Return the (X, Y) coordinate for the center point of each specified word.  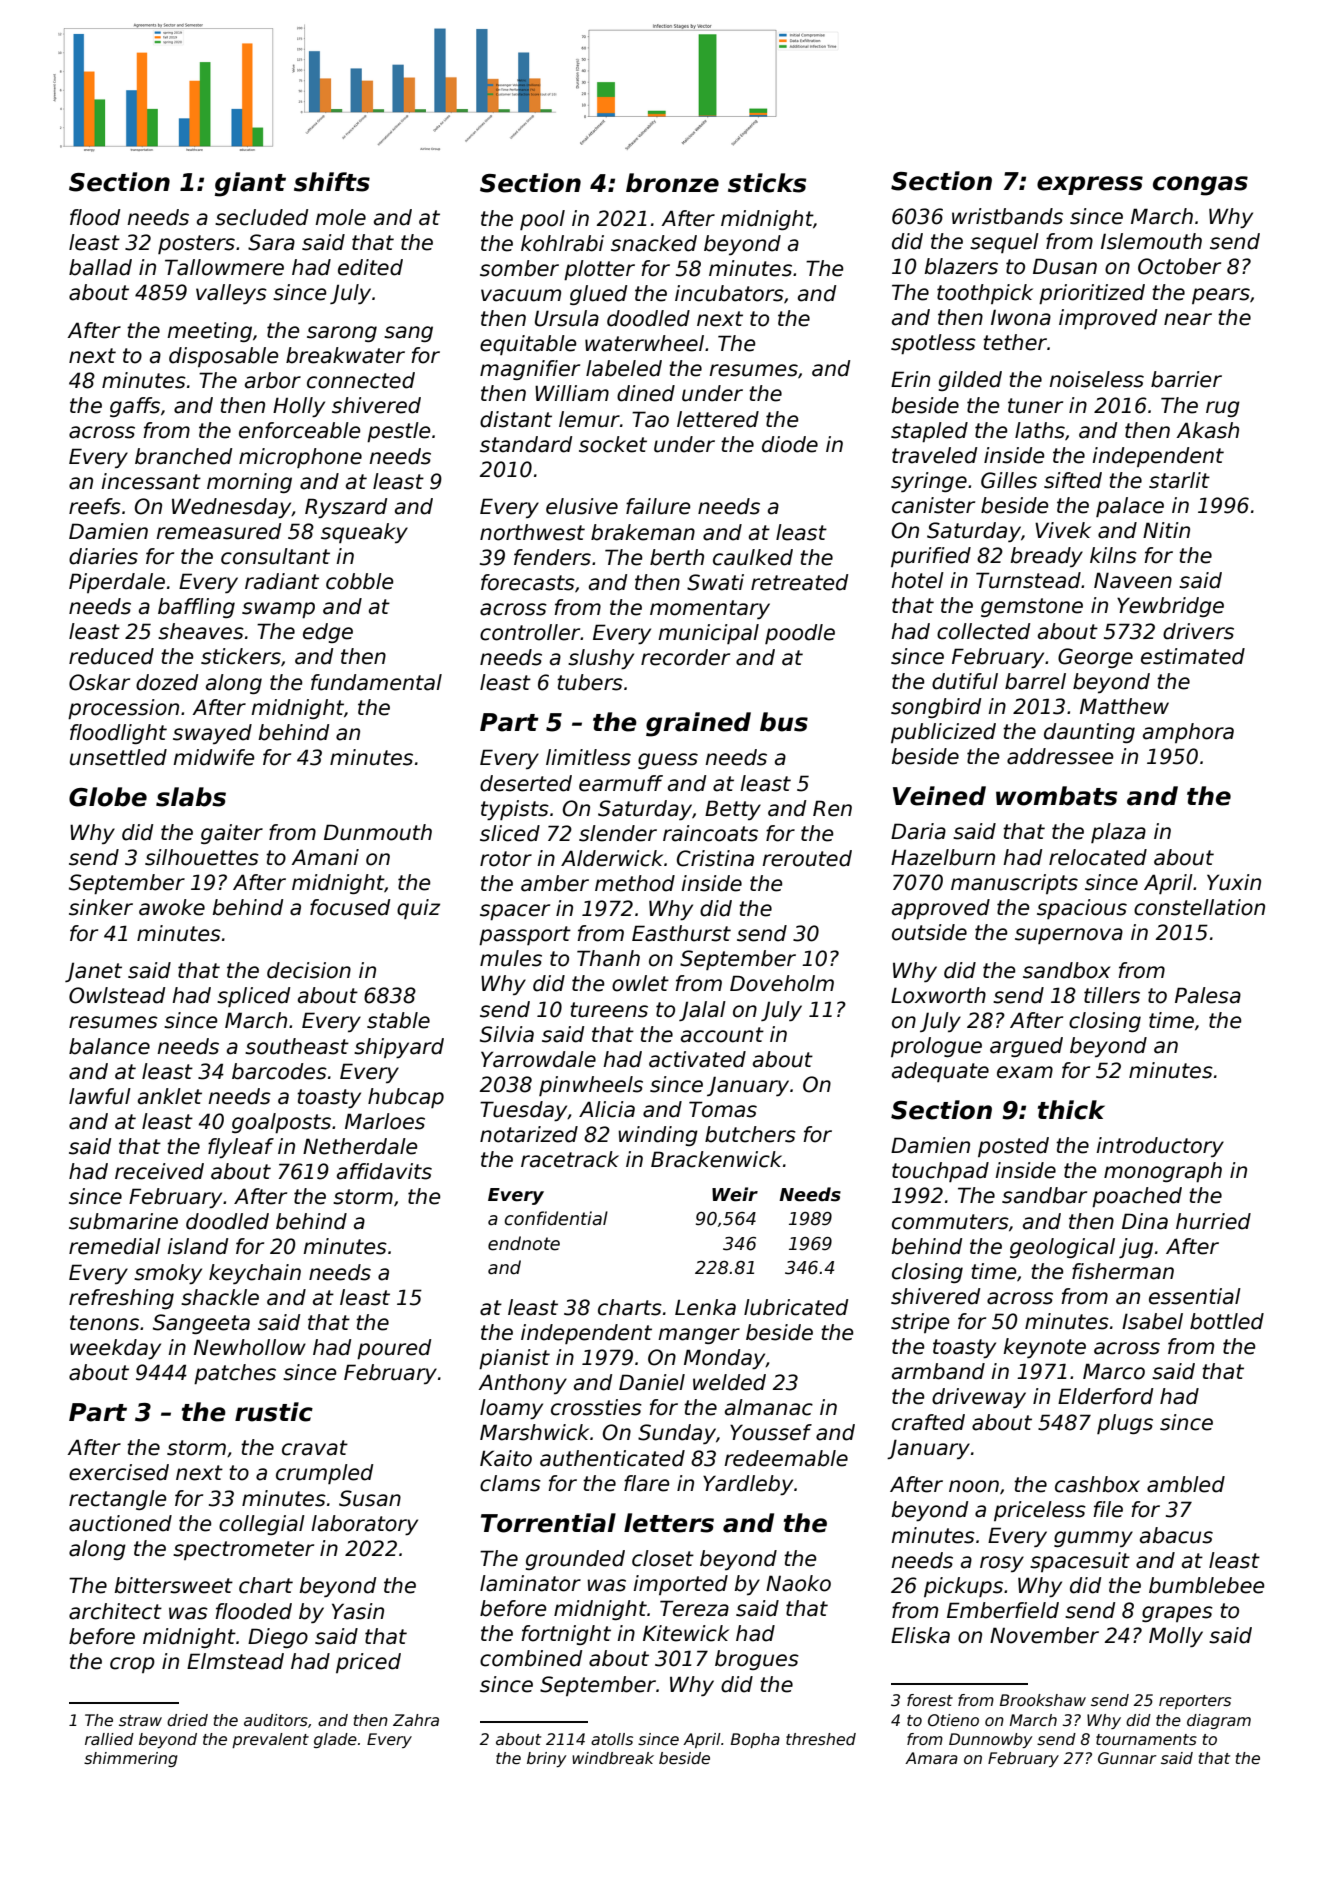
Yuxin (1234, 882)
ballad (100, 267)
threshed (821, 1739)
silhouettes (202, 857)
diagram (1219, 1721)
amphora (1188, 733)
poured (394, 1349)
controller (530, 632)
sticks (767, 183)
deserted (526, 783)
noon (974, 1486)
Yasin (358, 1611)
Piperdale (117, 583)
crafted (928, 1422)
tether (1015, 342)
